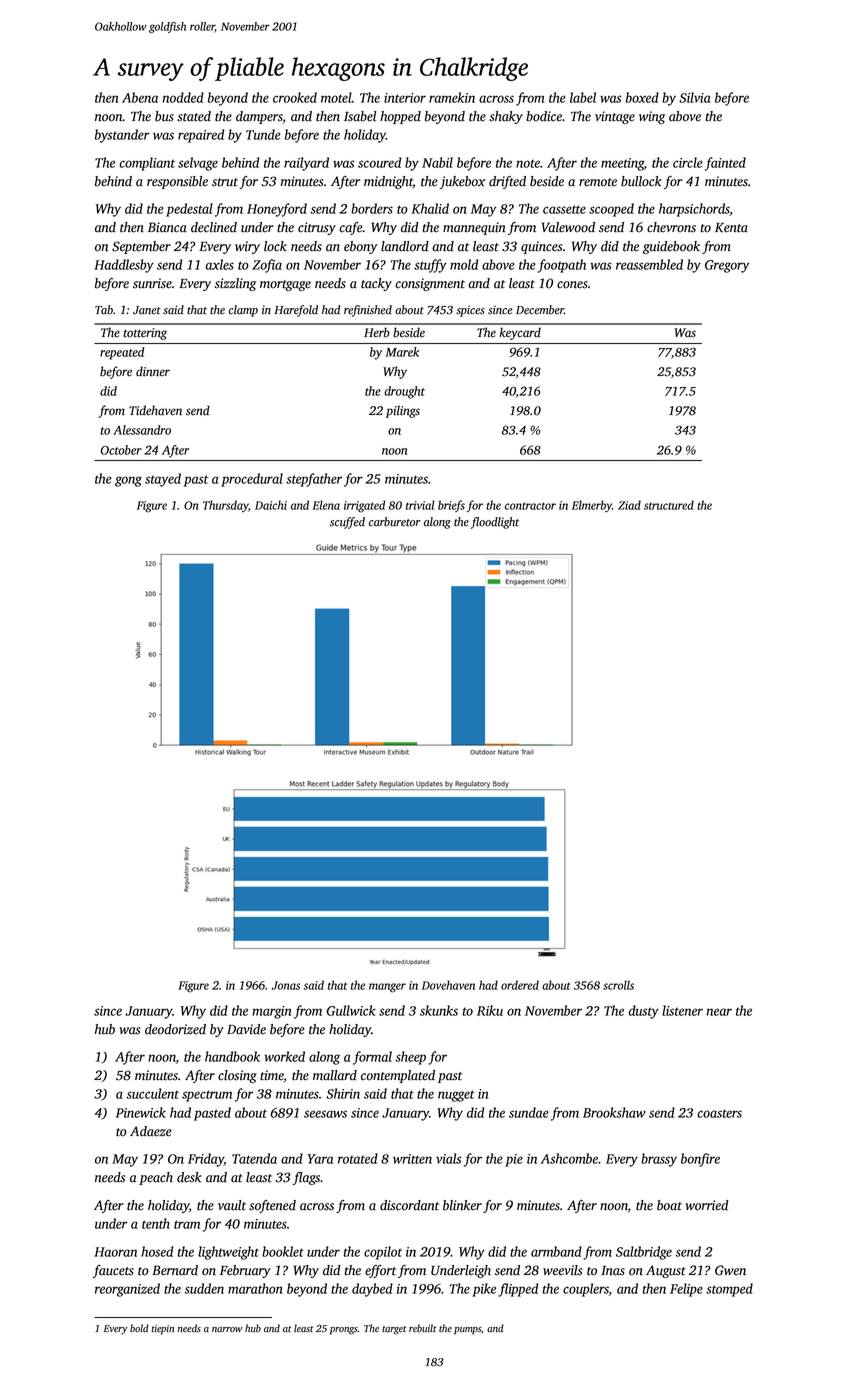  I want to click on shaky, so click(506, 117).
